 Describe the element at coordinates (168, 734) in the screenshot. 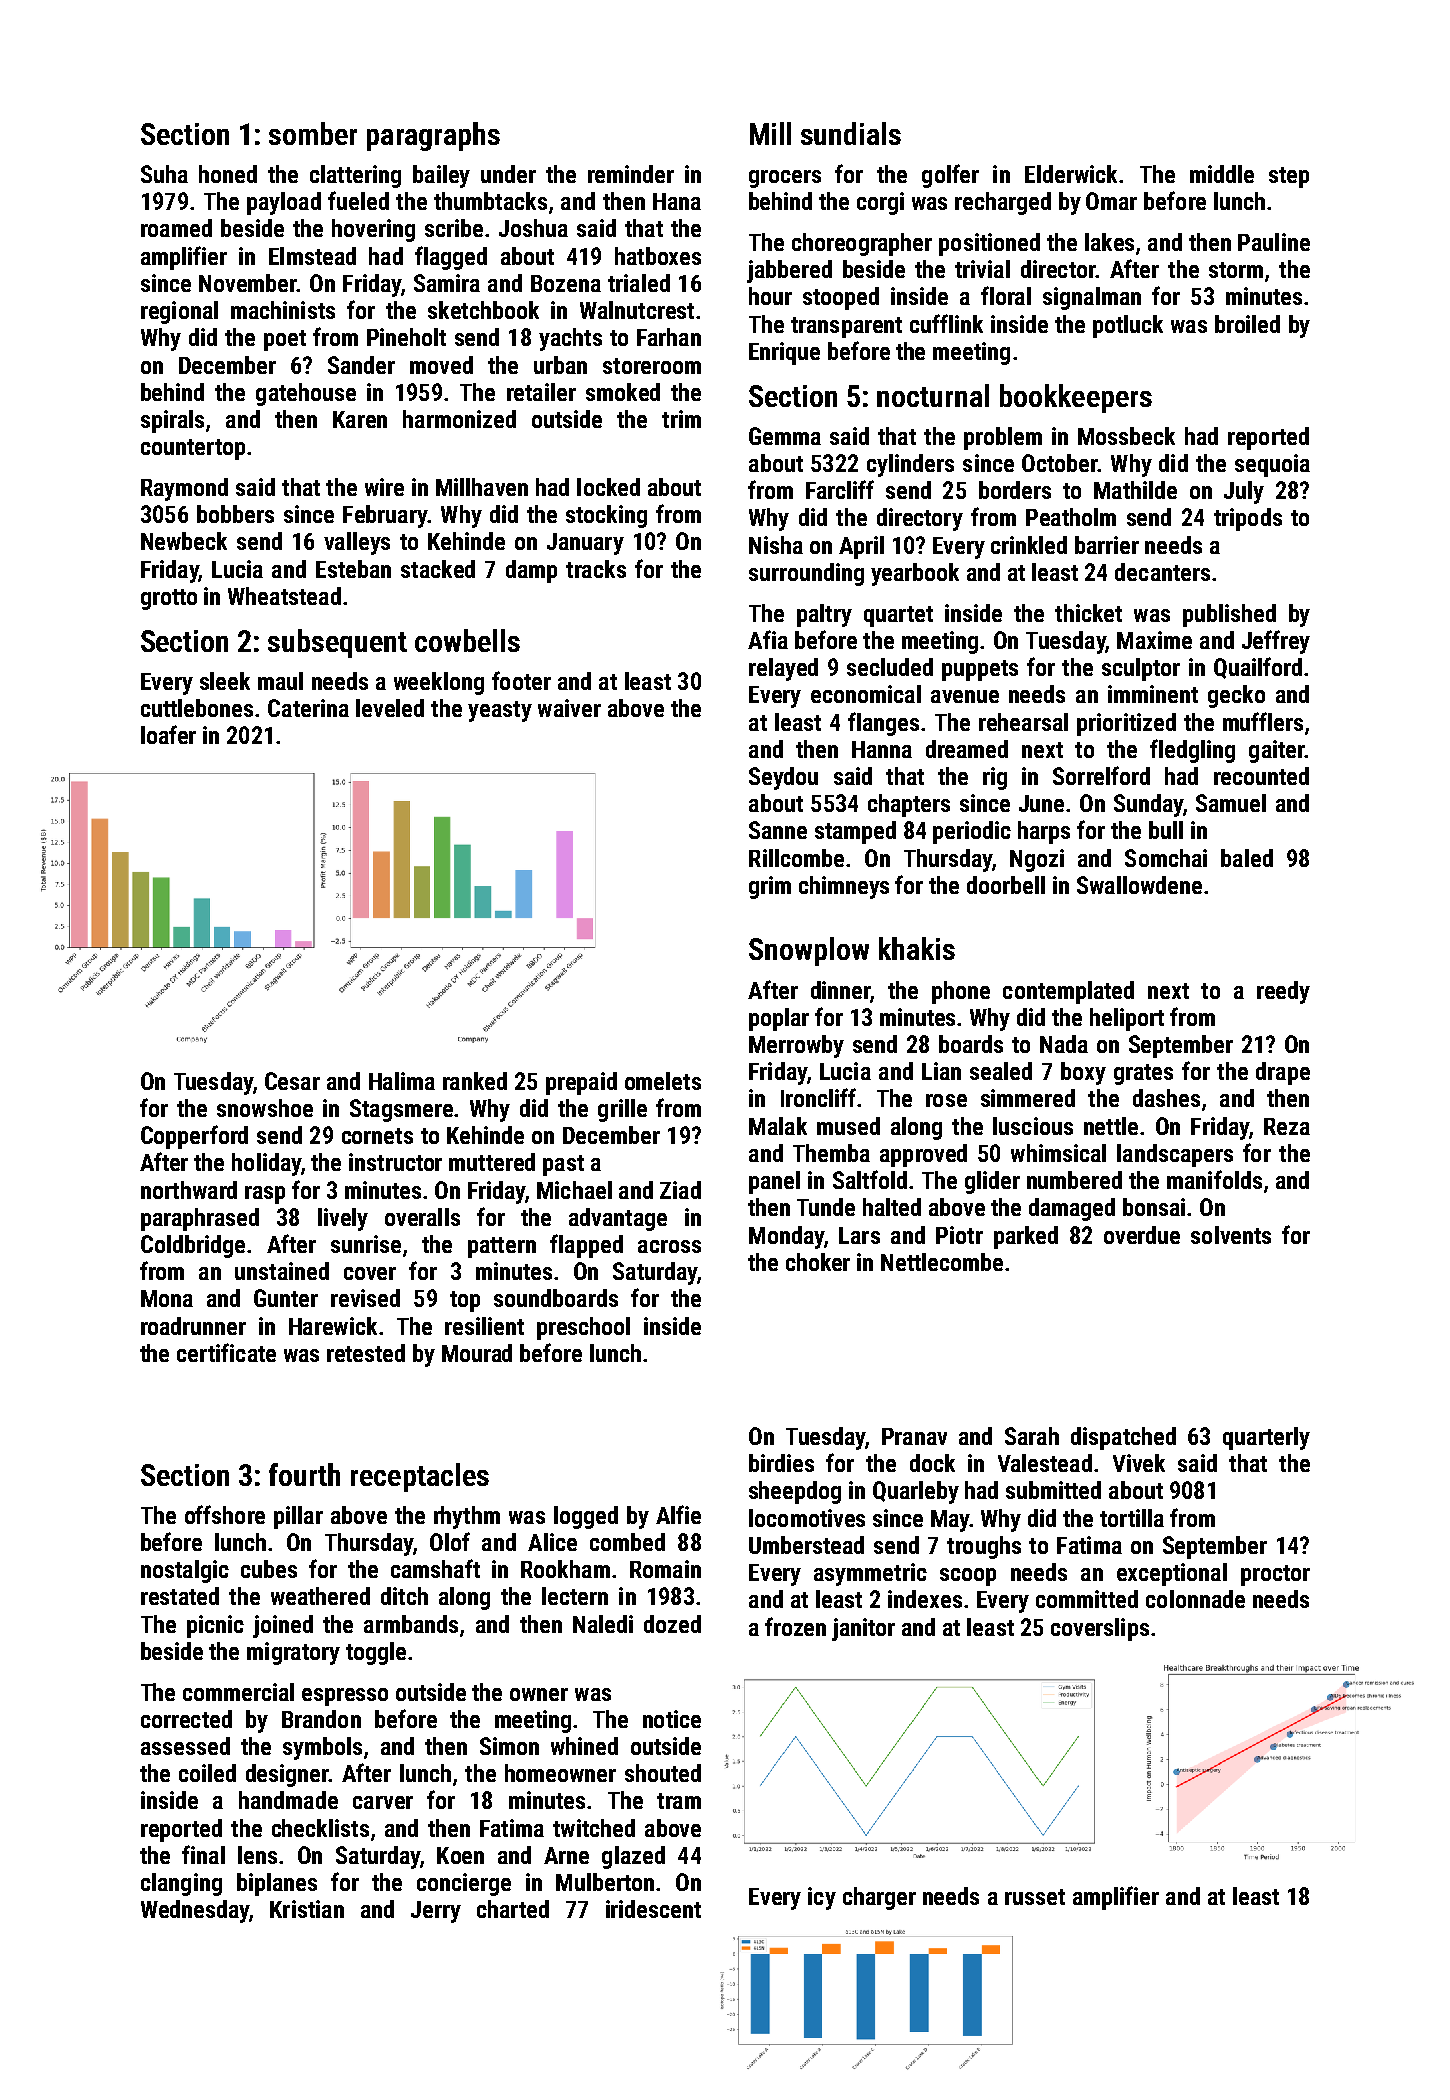

I see `loafer` at that location.
